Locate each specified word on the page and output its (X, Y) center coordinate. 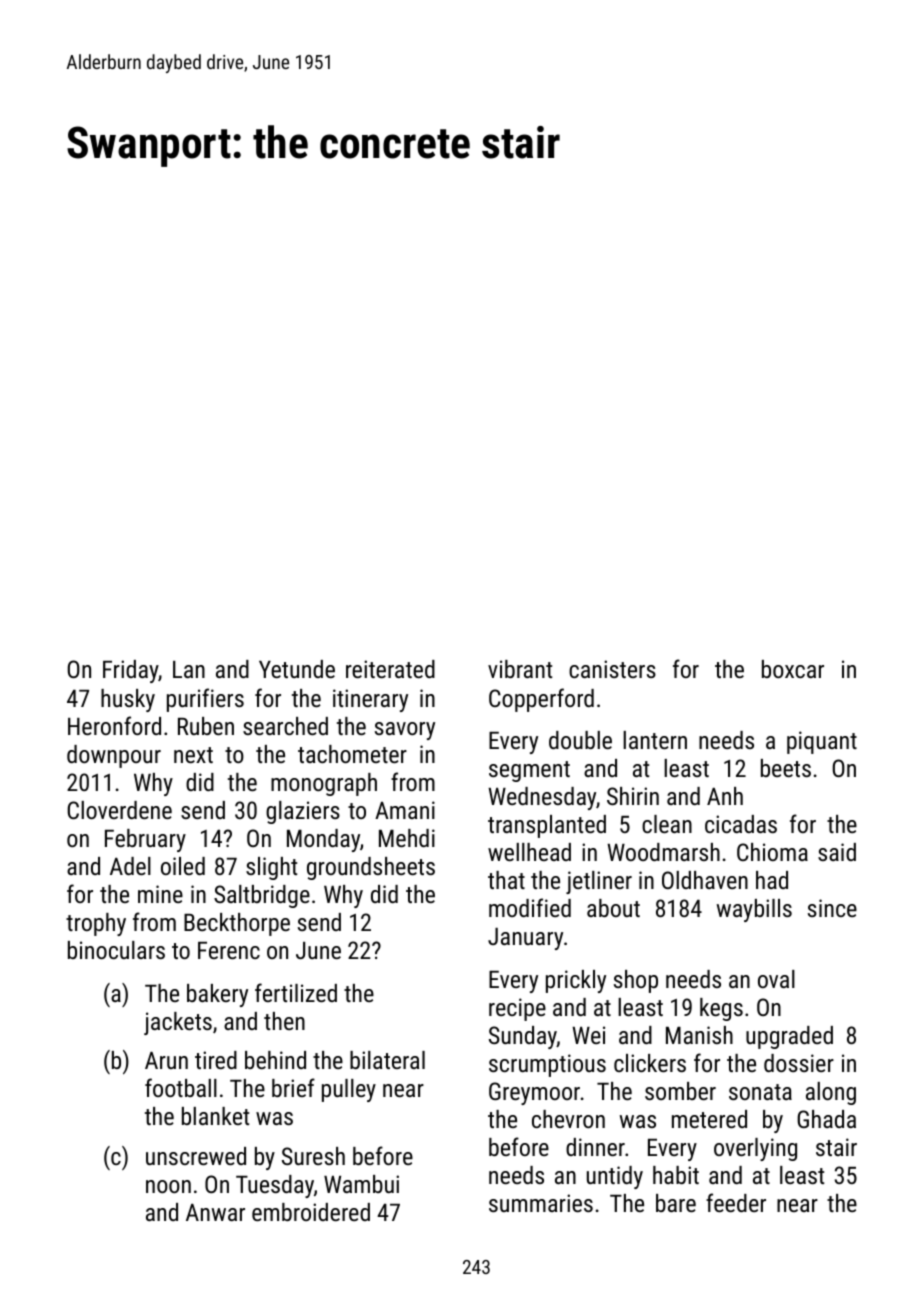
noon (168, 1186)
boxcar (793, 669)
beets (786, 768)
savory (405, 731)
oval (776, 979)
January (525, 939)
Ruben (206, 726)
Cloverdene (119, 810)
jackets (178, 1023)
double (580, 740)
